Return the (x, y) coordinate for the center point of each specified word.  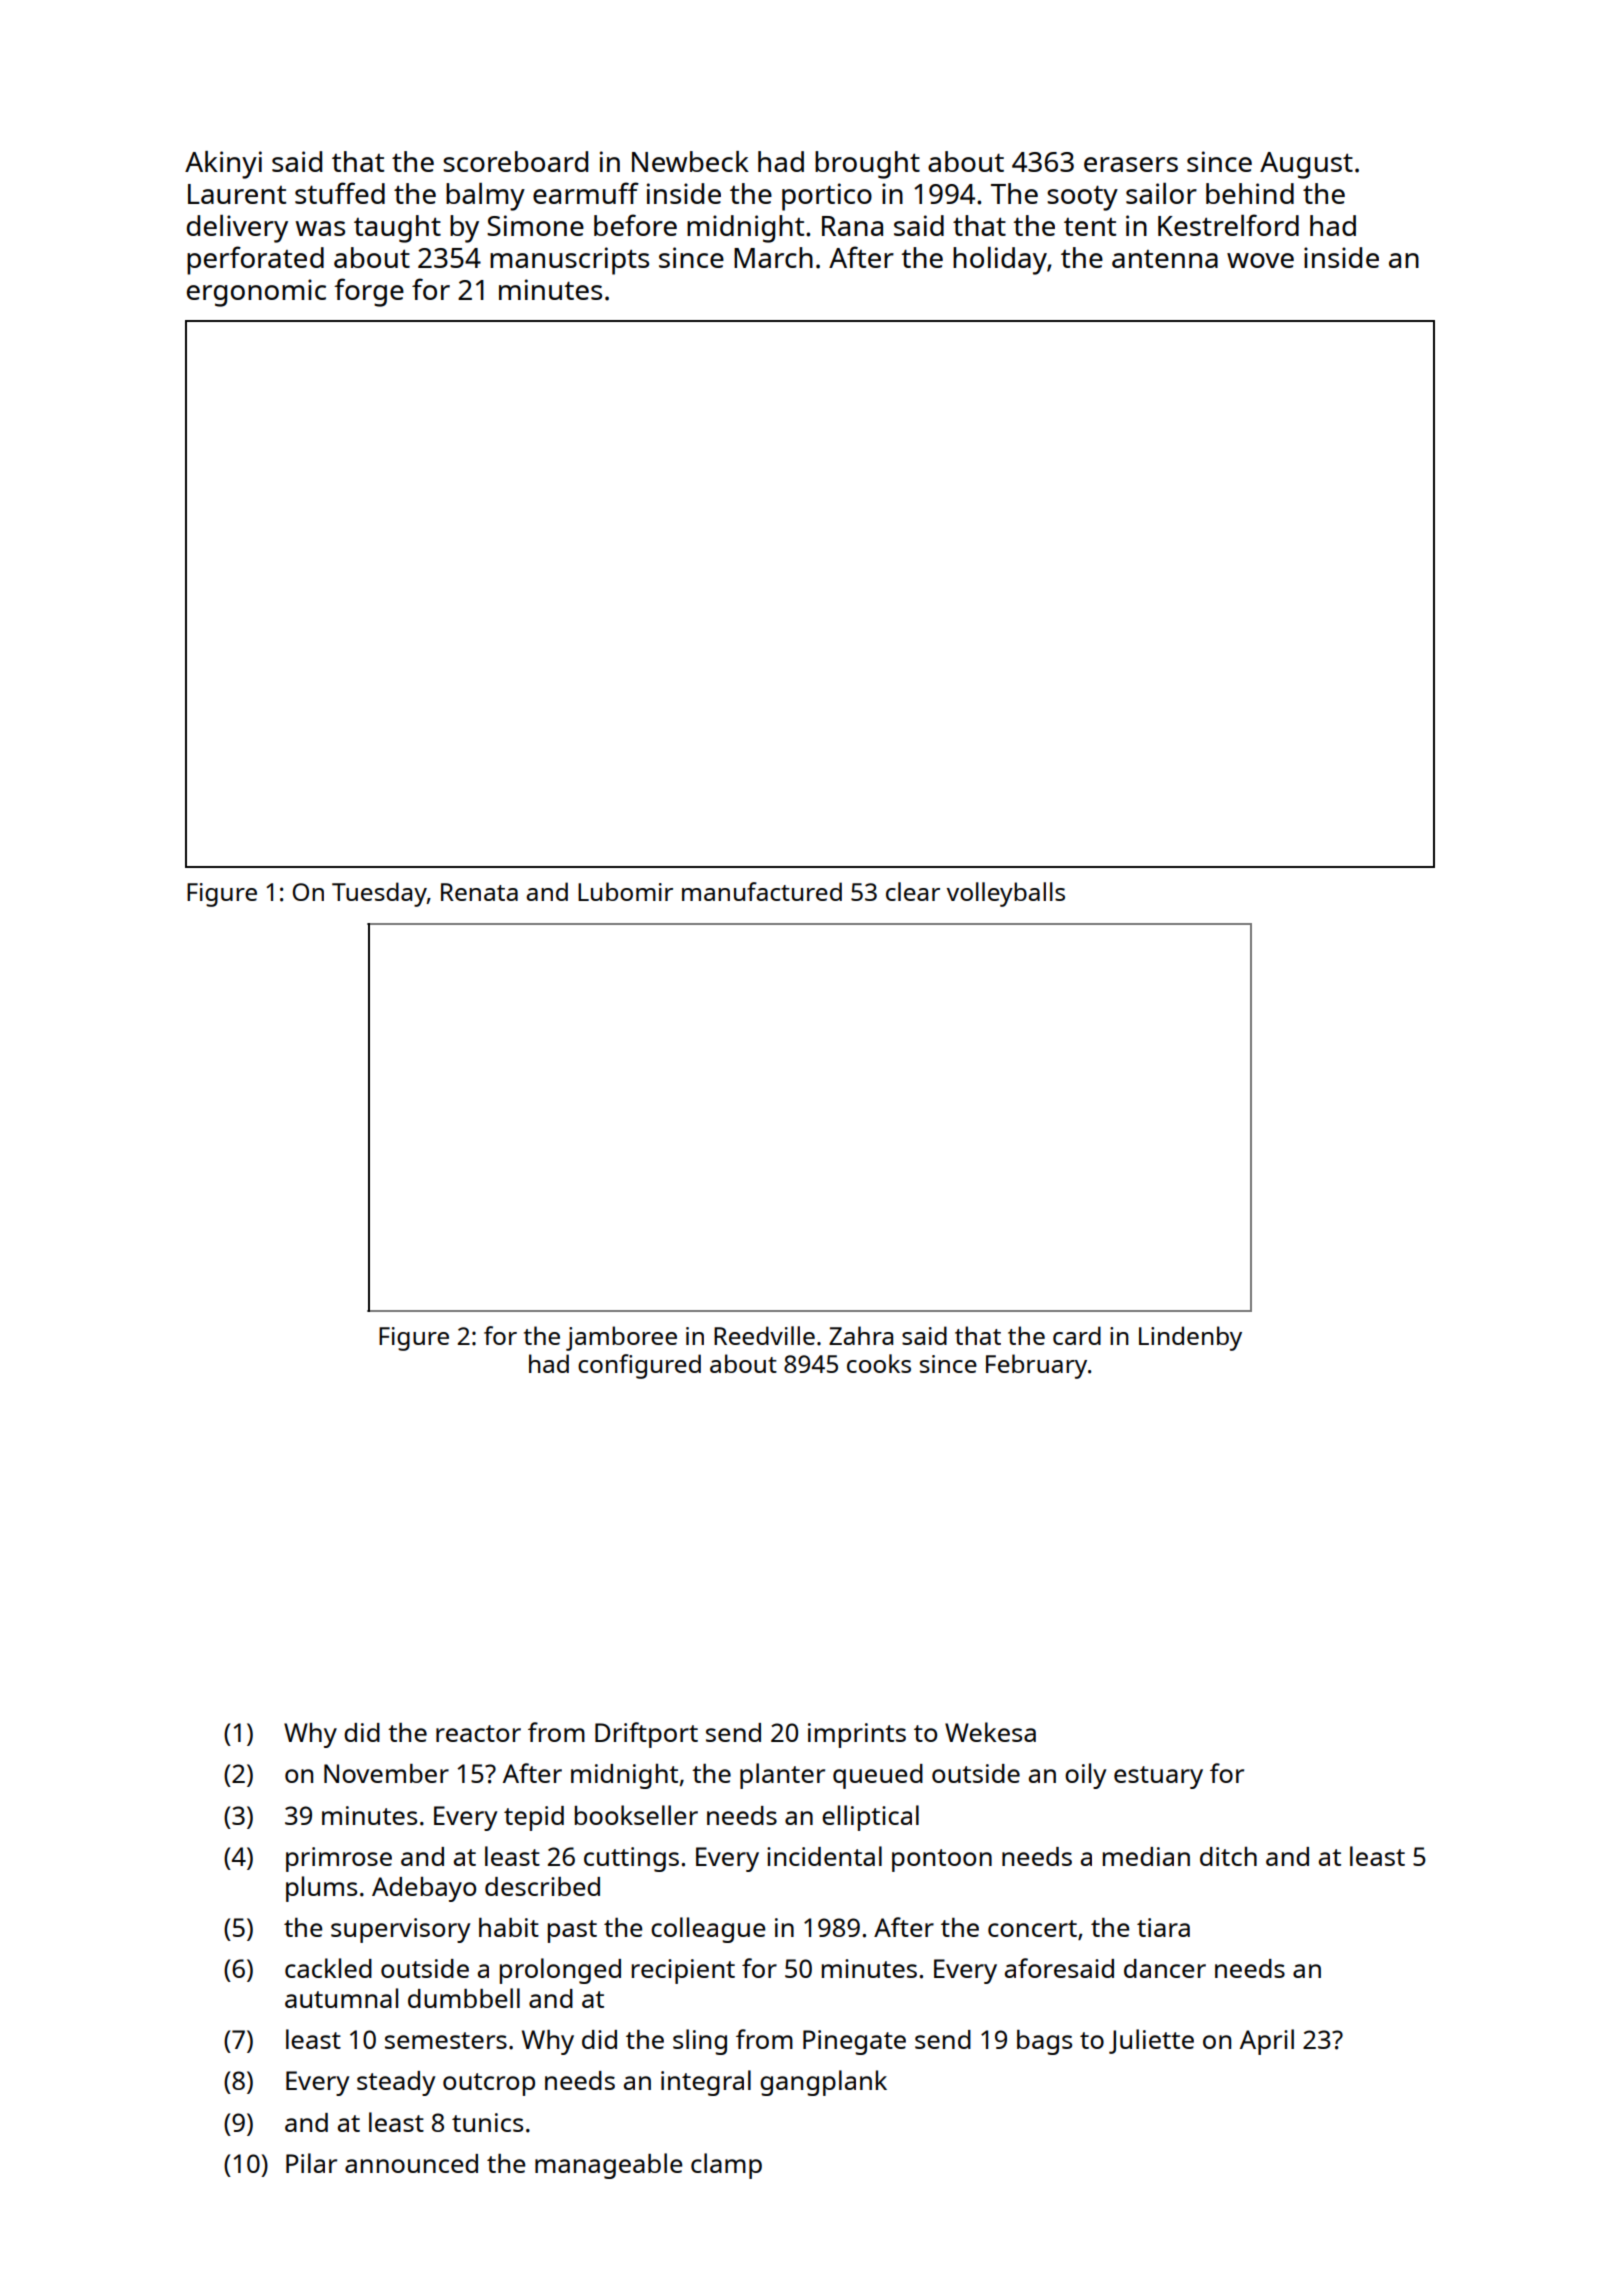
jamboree (621, 1338)
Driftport (646, 1735)
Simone (535, 225)
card (1077, 1335)
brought (867, 165)
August (1306, 165)
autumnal (341, 1998)
